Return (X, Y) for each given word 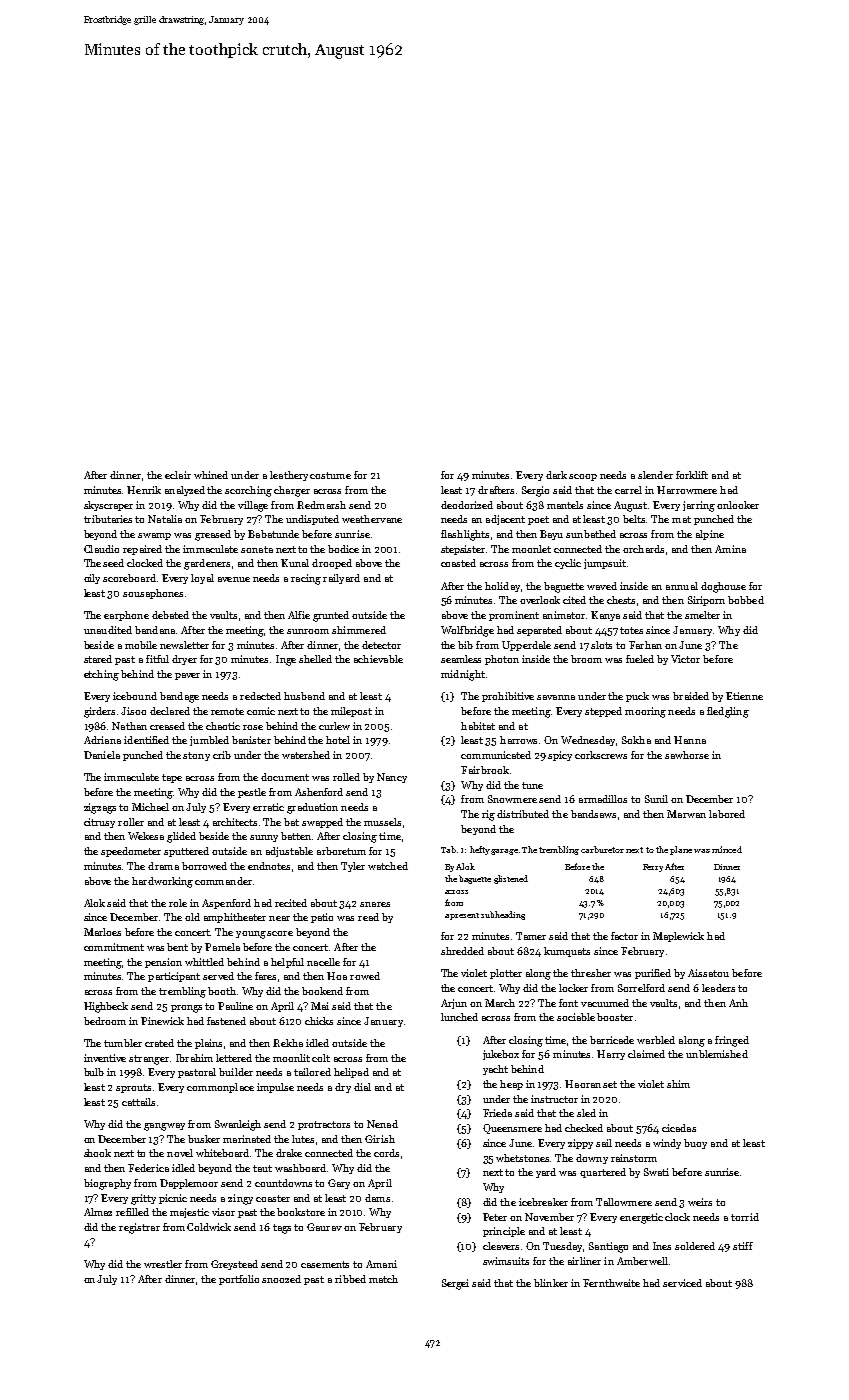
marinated (247, 1139)
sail (604, 1143)
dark (556, 475)
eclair (178, 475)
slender (655, 475)
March (500, 1003)
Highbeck (106, 1007)
